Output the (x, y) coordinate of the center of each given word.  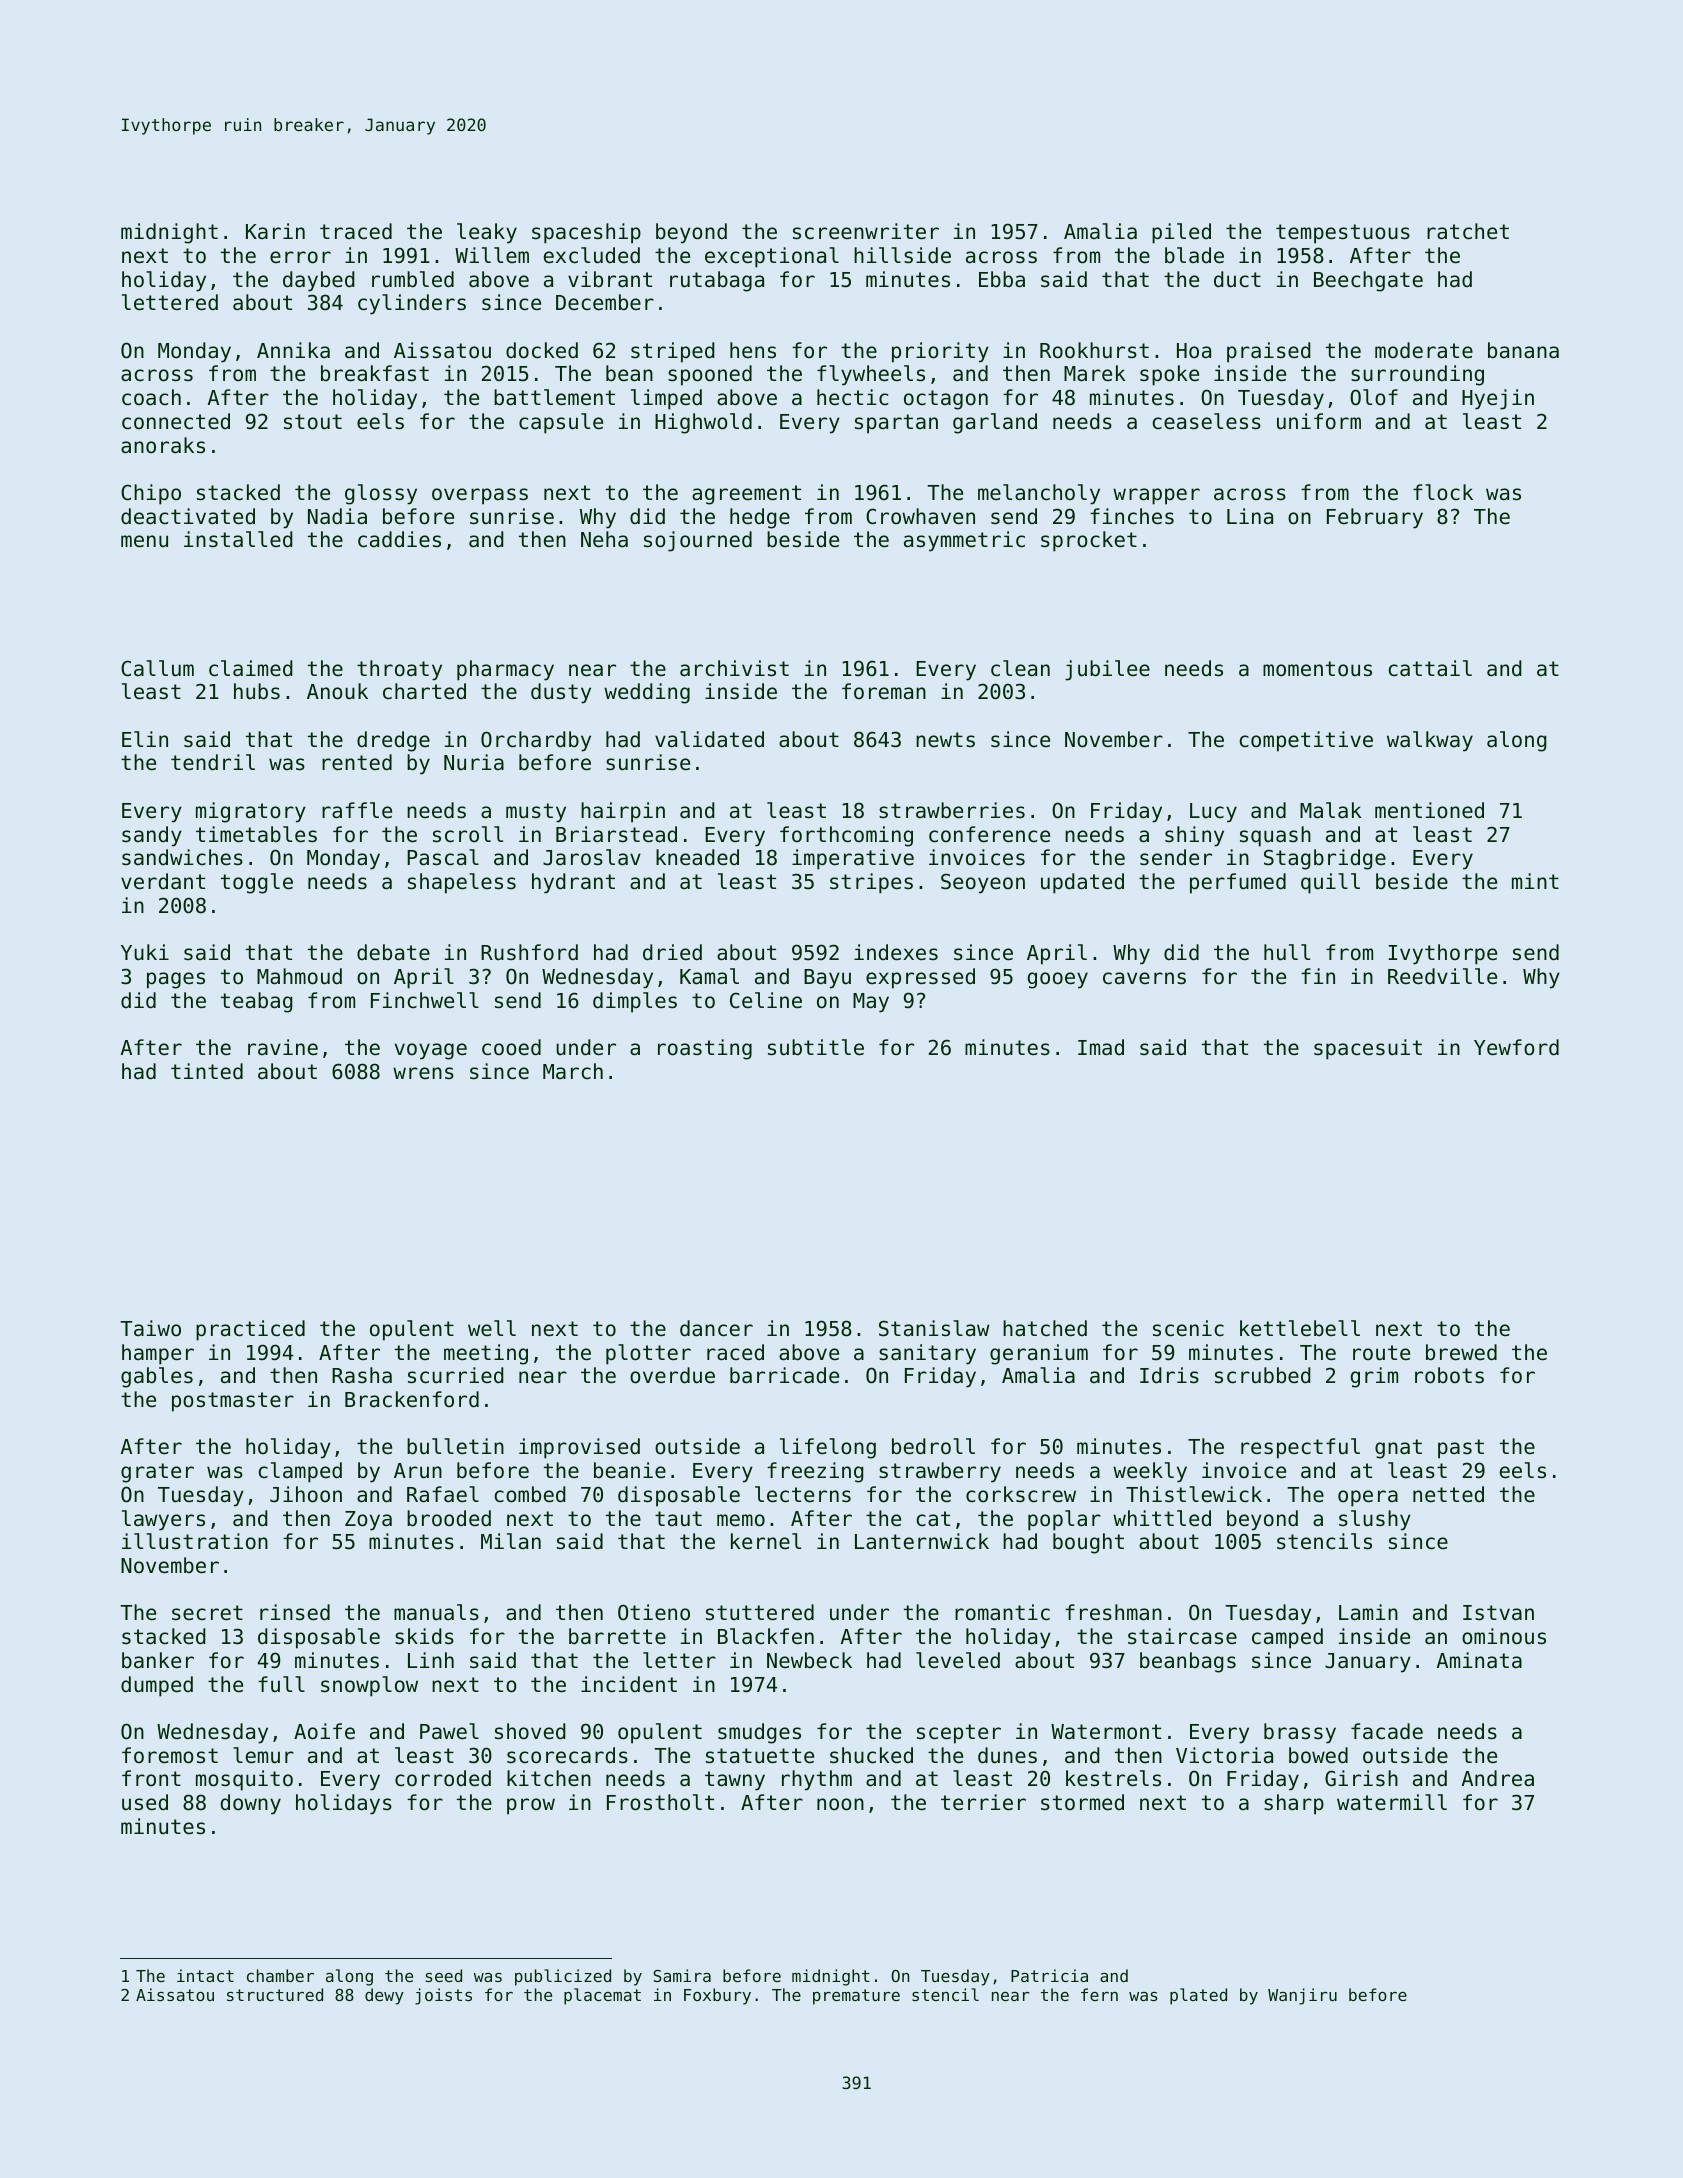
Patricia (1049, 1975)
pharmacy (505, 670)
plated (1198, 1996)
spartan (896, 424)
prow (531, 1806)
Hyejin (1498, 399)
